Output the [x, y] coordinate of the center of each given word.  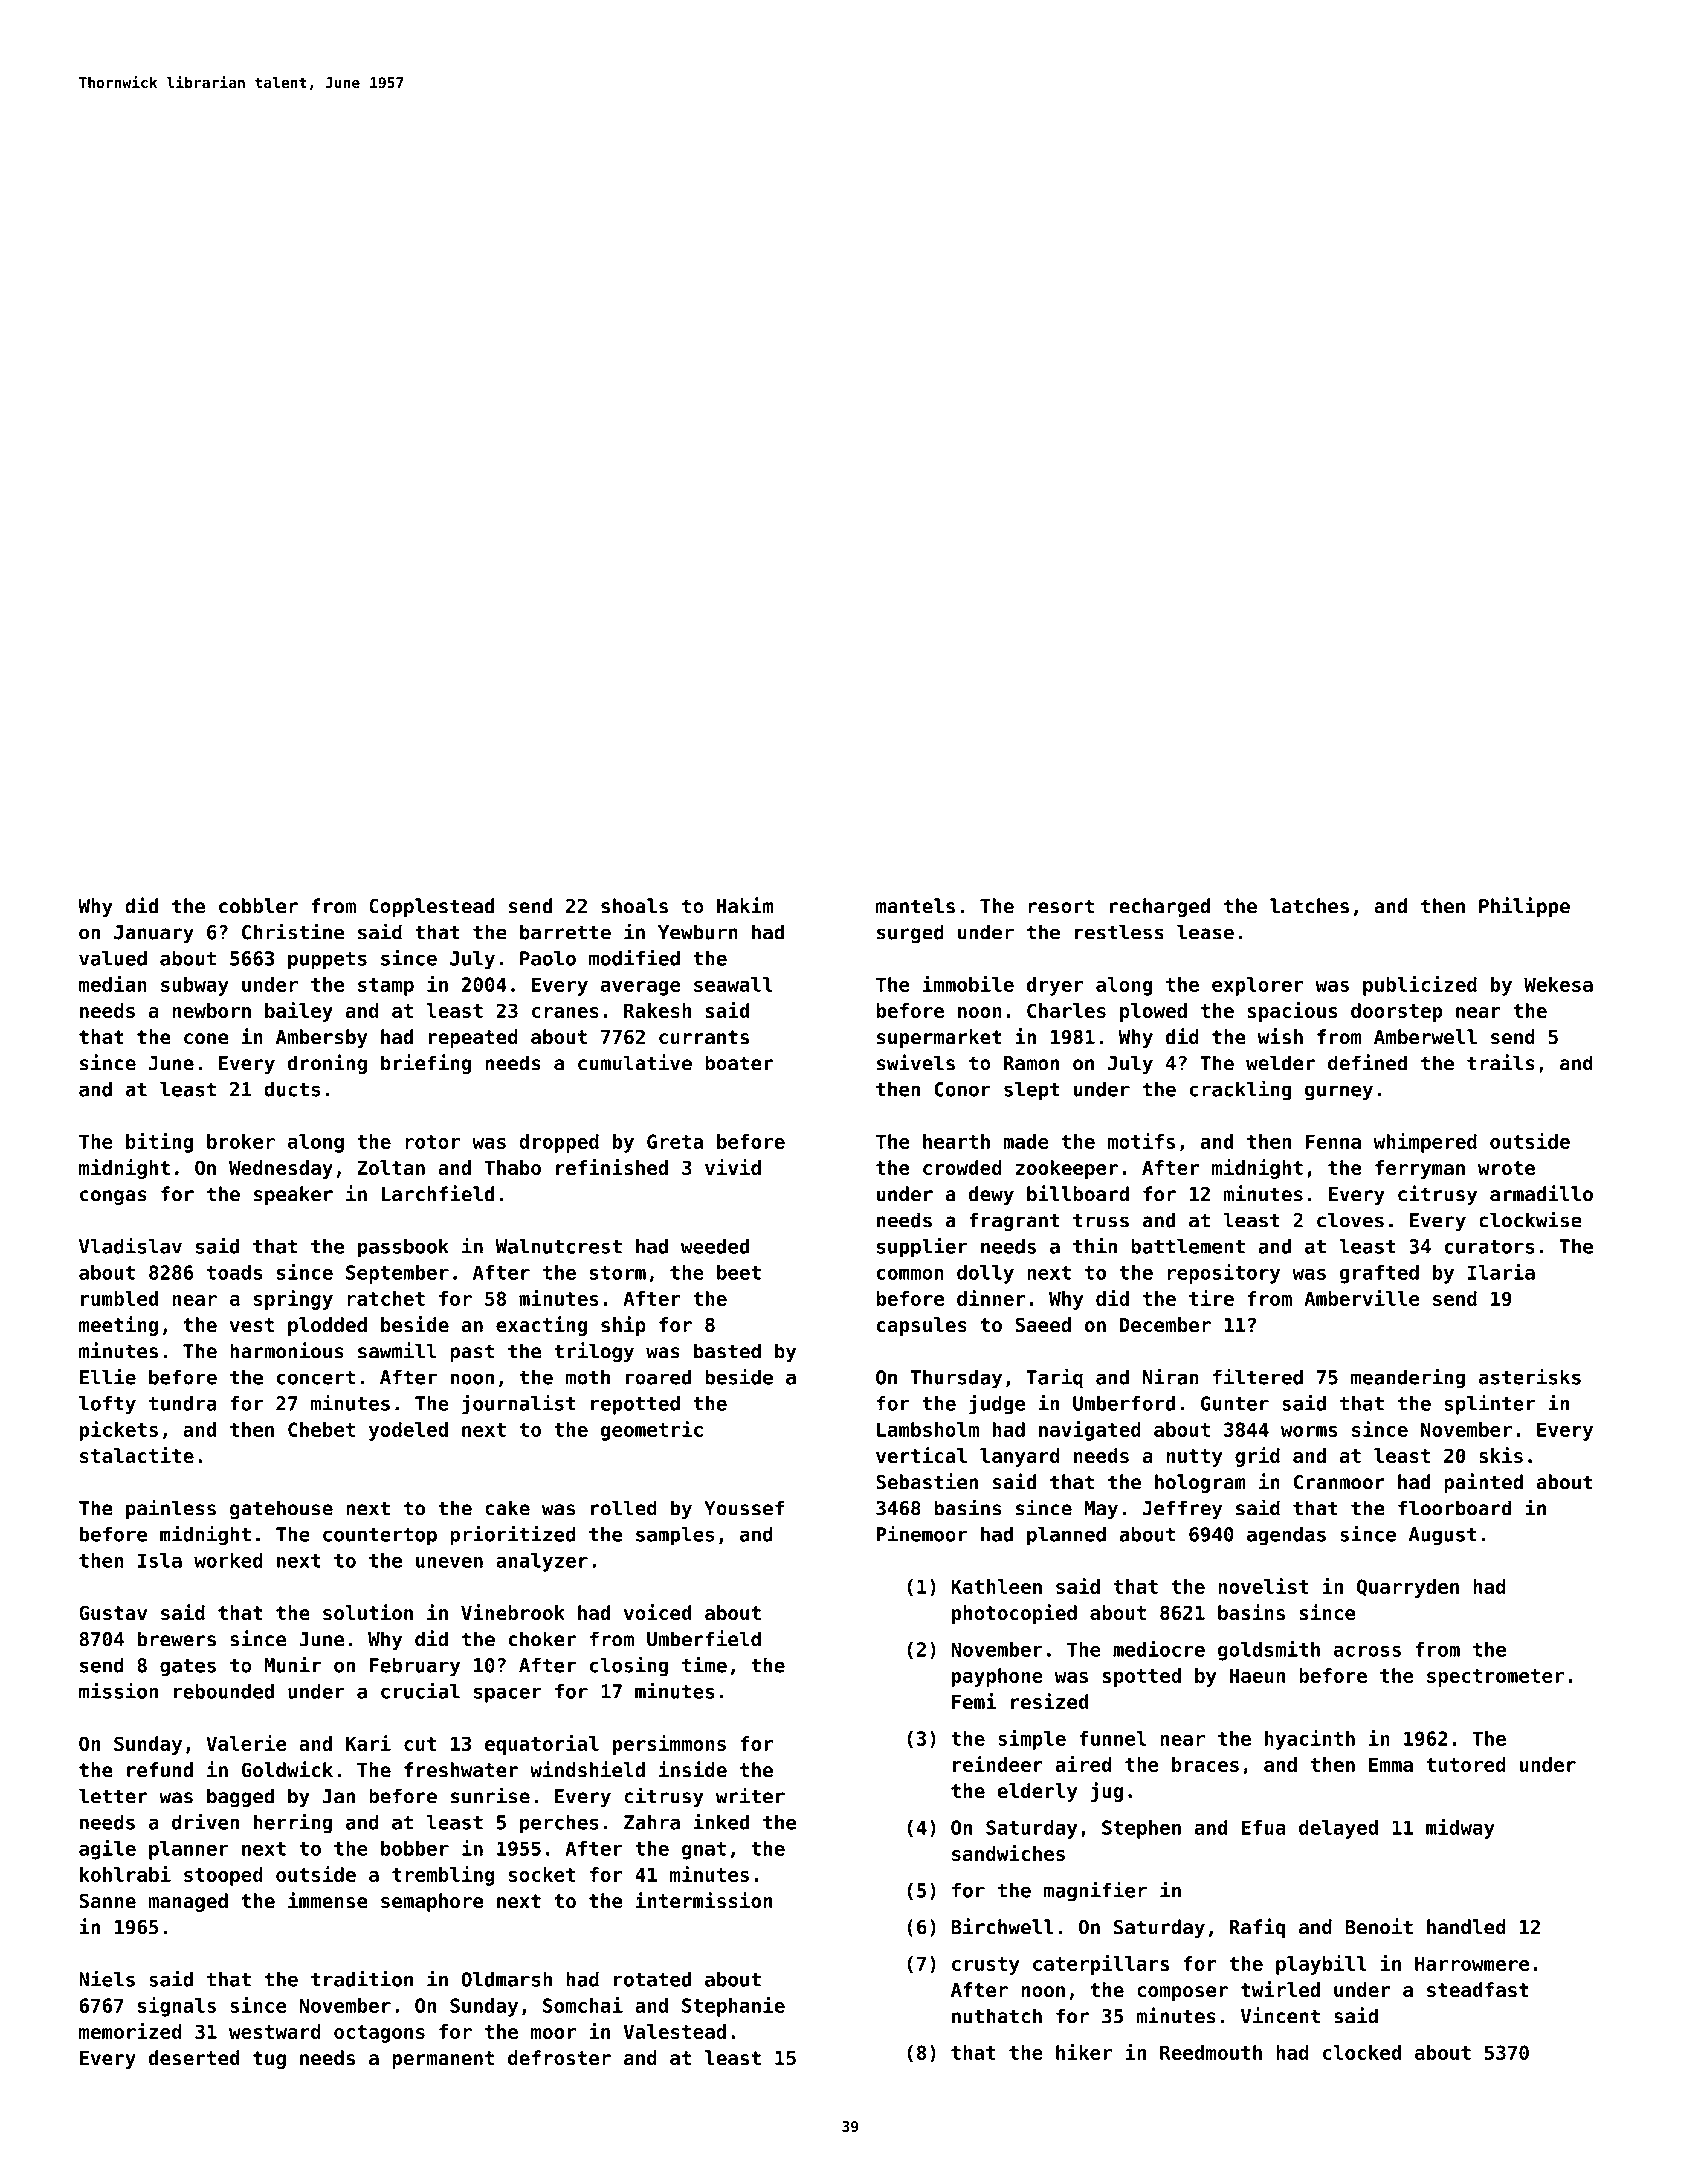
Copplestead [431, 907]
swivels [916, 1062]
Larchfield [438, 1193]
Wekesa [1558, 984]
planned [1066, 1536]
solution [368, 1612]
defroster [559, 2058]
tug [269, 2060]
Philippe [1524, 907]
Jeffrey [1182, 1509]
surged [910, 933]
